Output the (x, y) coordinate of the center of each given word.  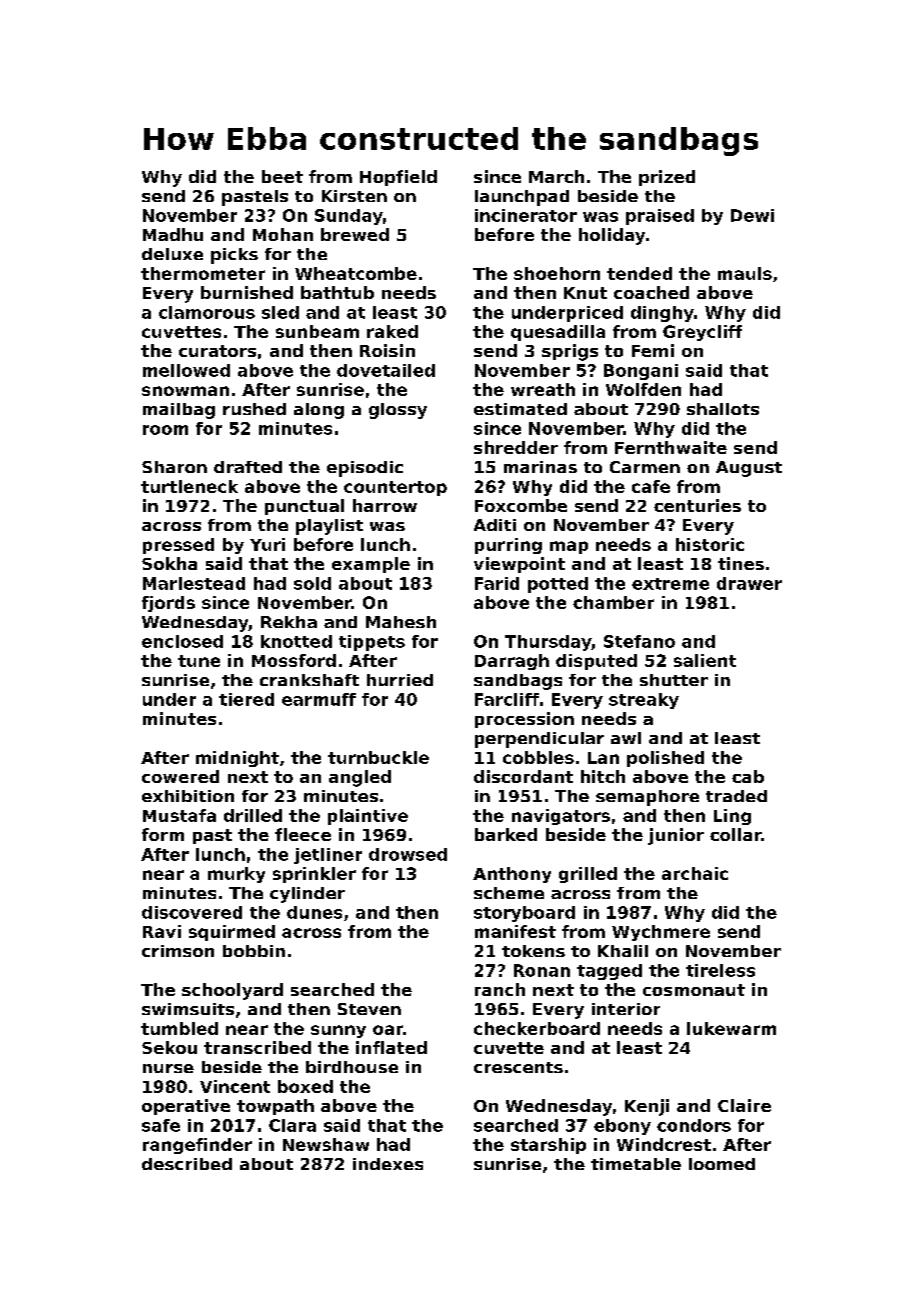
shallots (723, 409)
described (187, 1164)
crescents (518, 1067)
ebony (622, 1127)
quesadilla (558, 333)
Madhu (173, 234)
